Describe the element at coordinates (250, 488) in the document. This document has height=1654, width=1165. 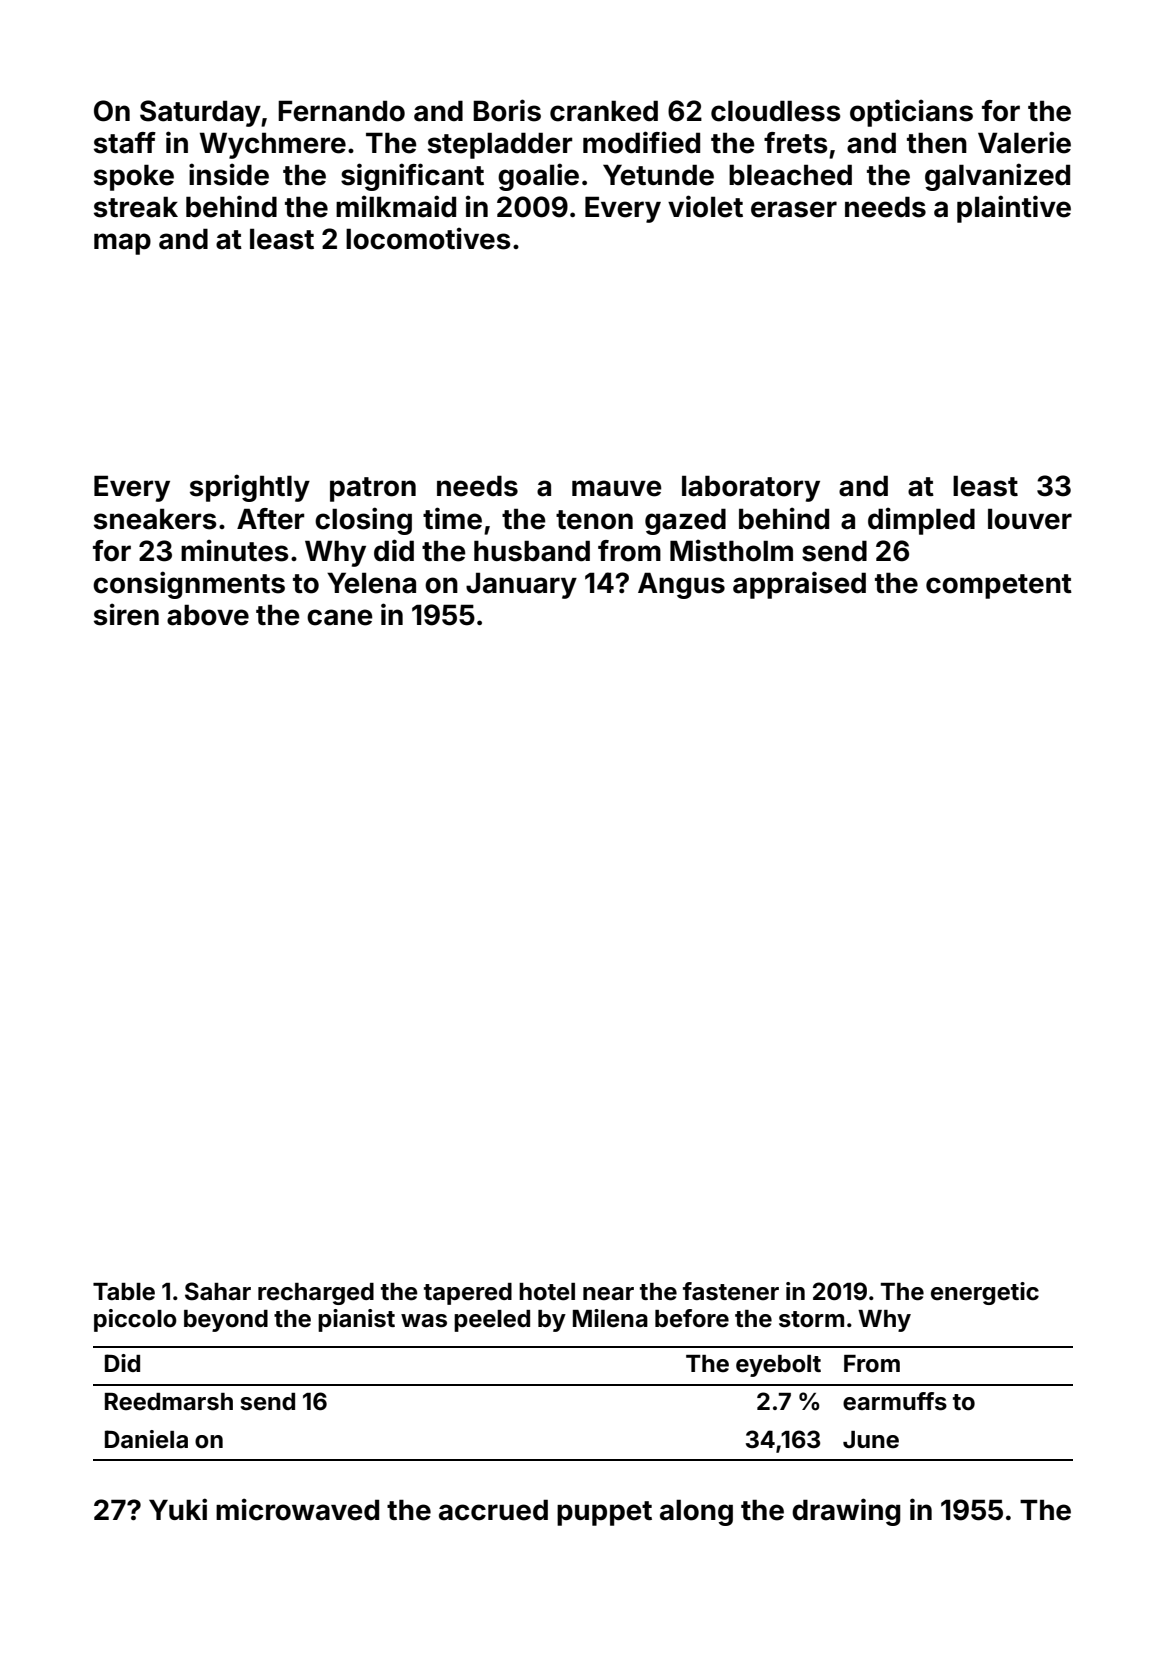
I see `sprightly` at that location.
